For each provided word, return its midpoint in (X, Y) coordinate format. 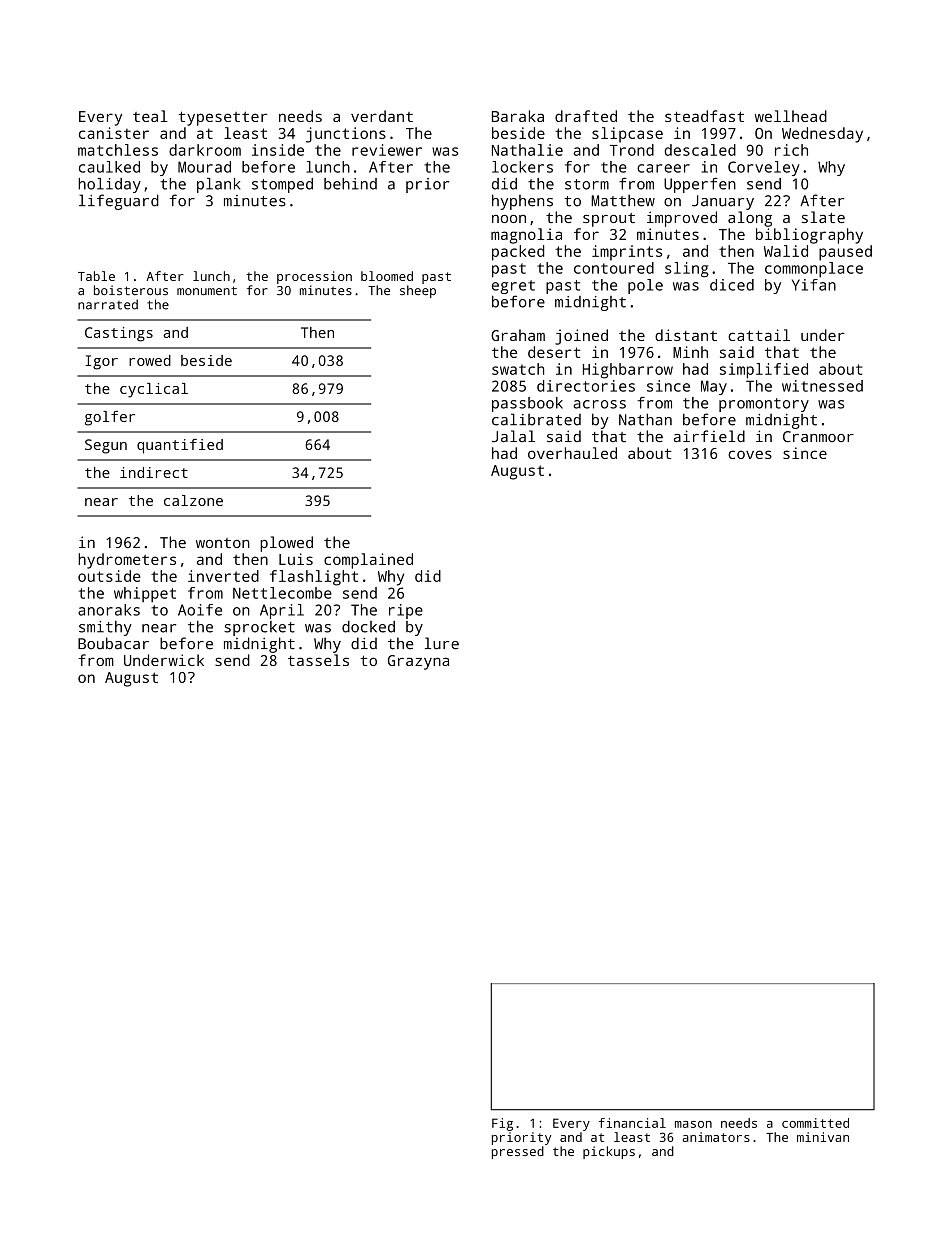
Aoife (200, 610)
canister (114, 133)
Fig (502, 1124)
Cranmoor (818, 436)
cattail (759, 335)
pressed (518, 1152)
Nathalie (527, 150)
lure (442, 643)
